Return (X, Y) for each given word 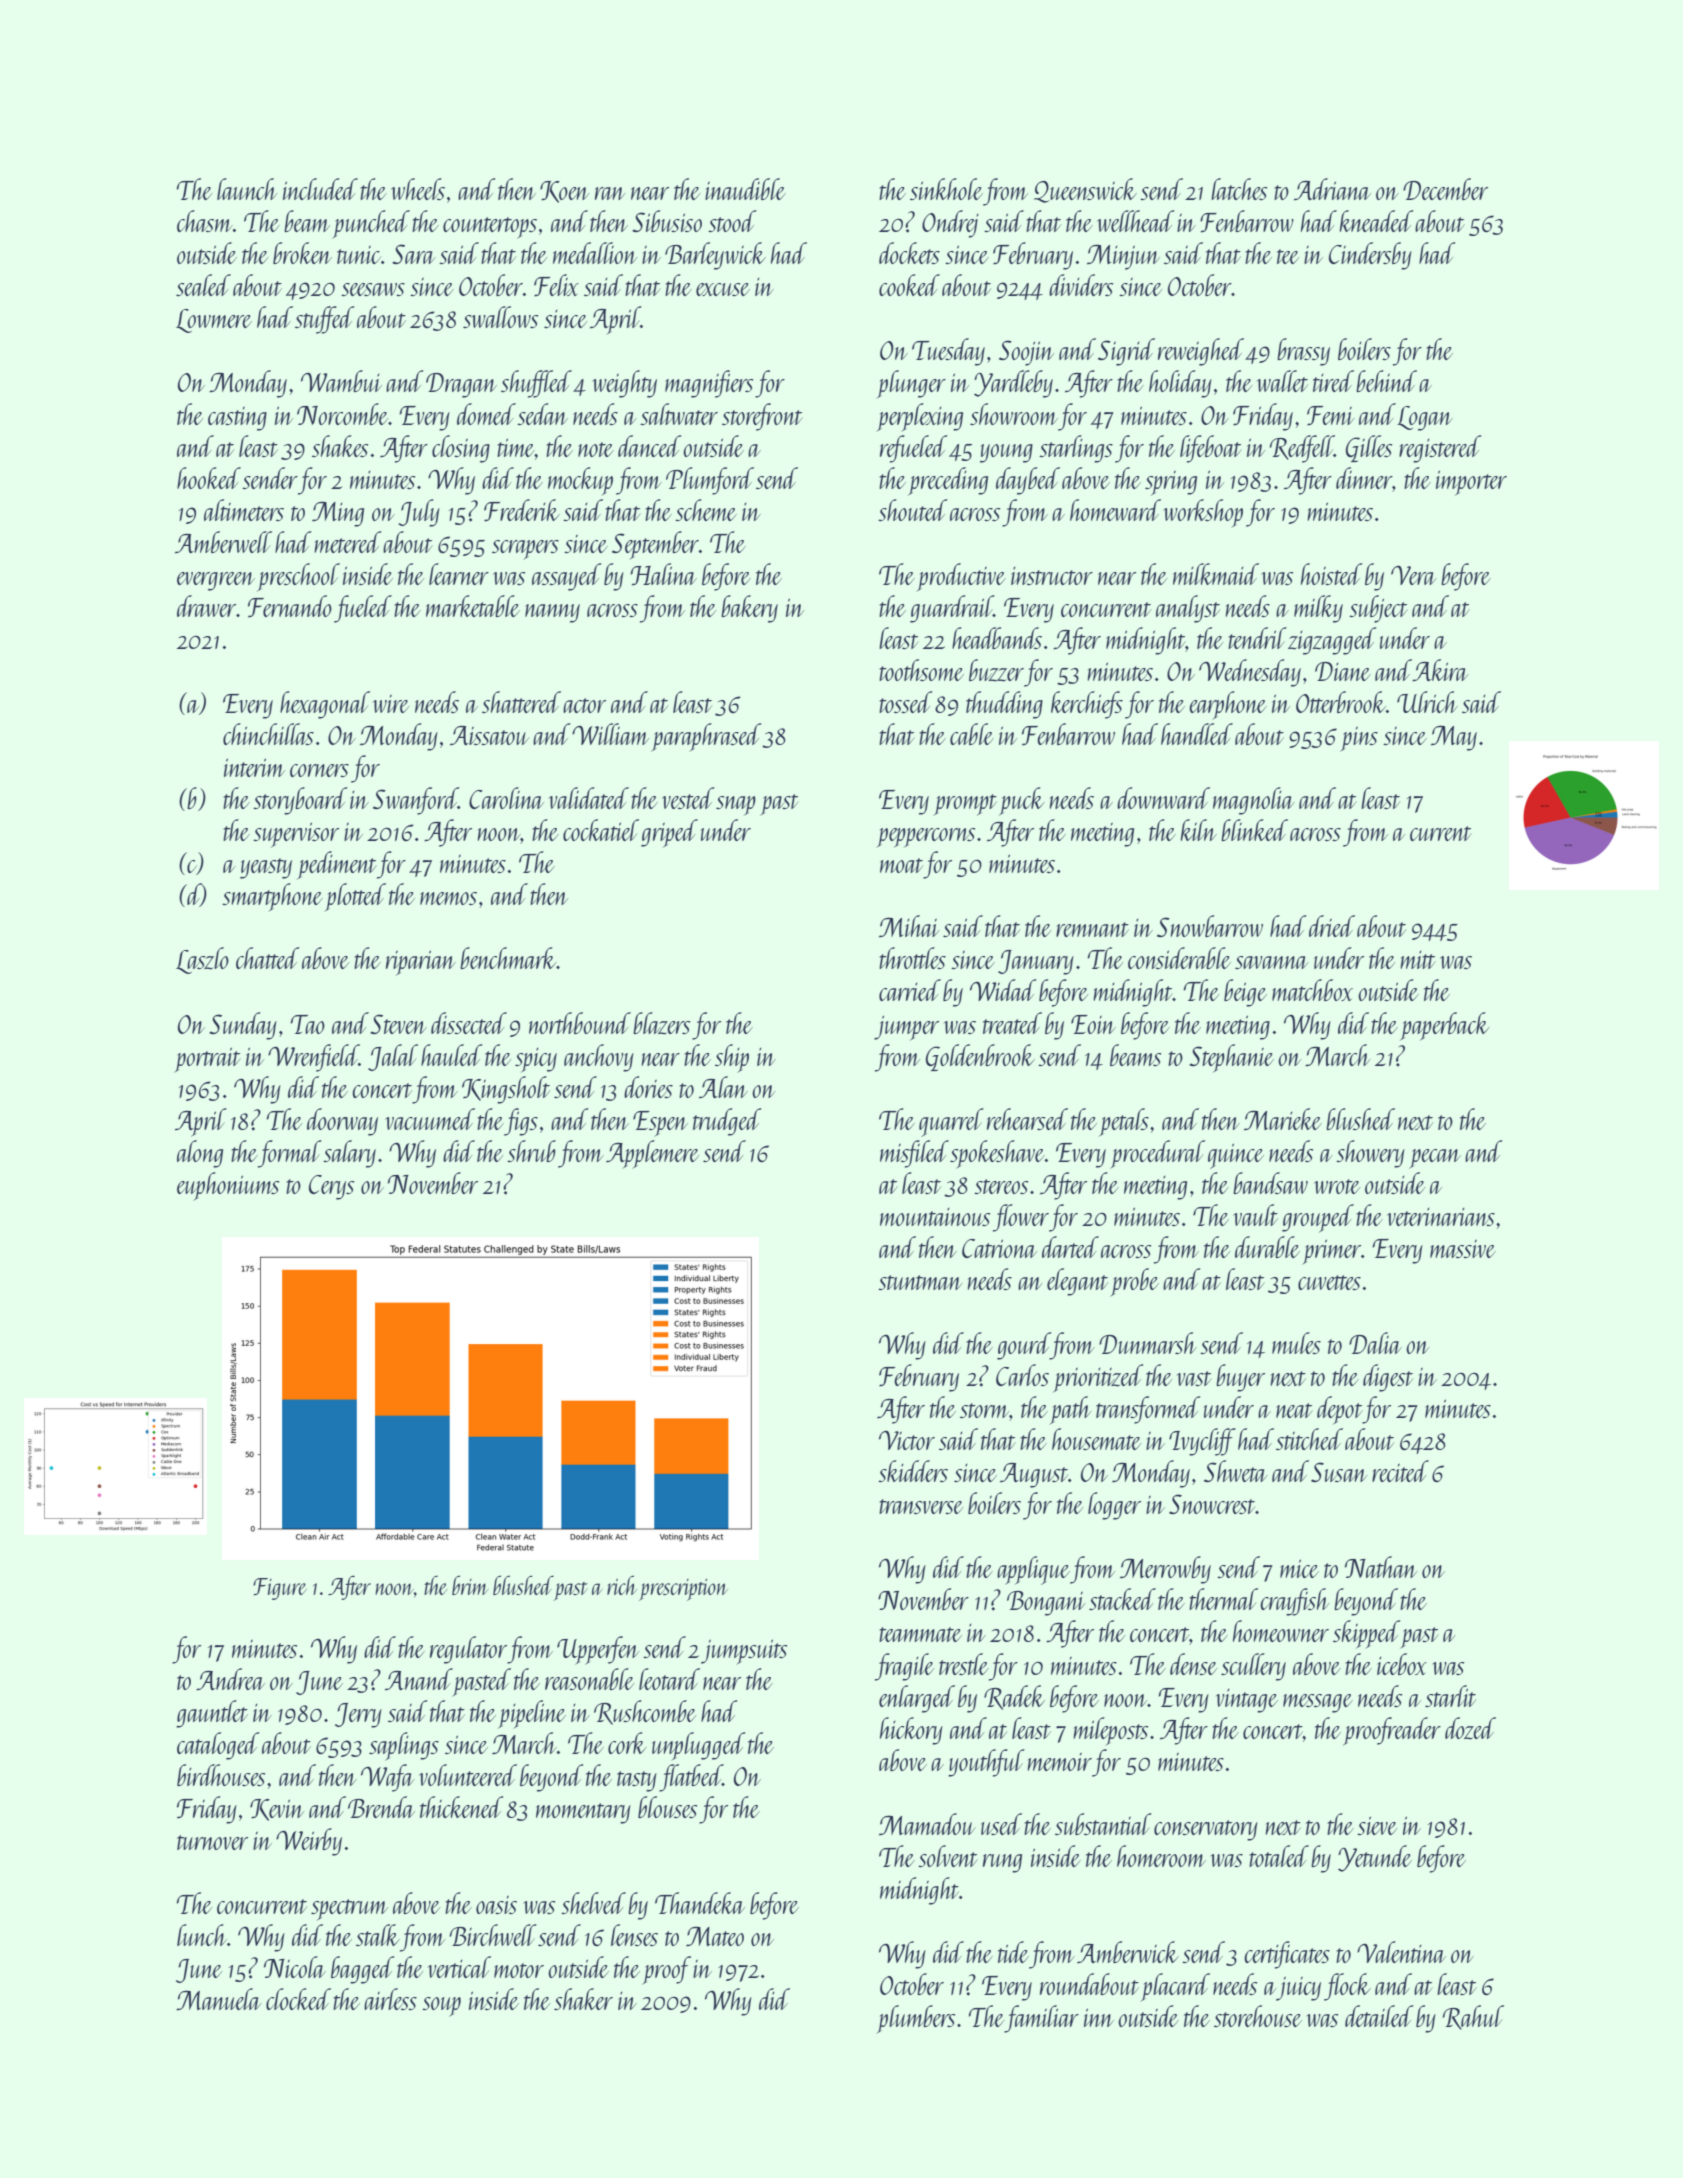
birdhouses (221, 1775)
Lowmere (214, 321)
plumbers (915, 2019)
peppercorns (925, 838)
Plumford (710, 481)
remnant (1092, 929)
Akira (1440, 670)
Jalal (393, 1057)
